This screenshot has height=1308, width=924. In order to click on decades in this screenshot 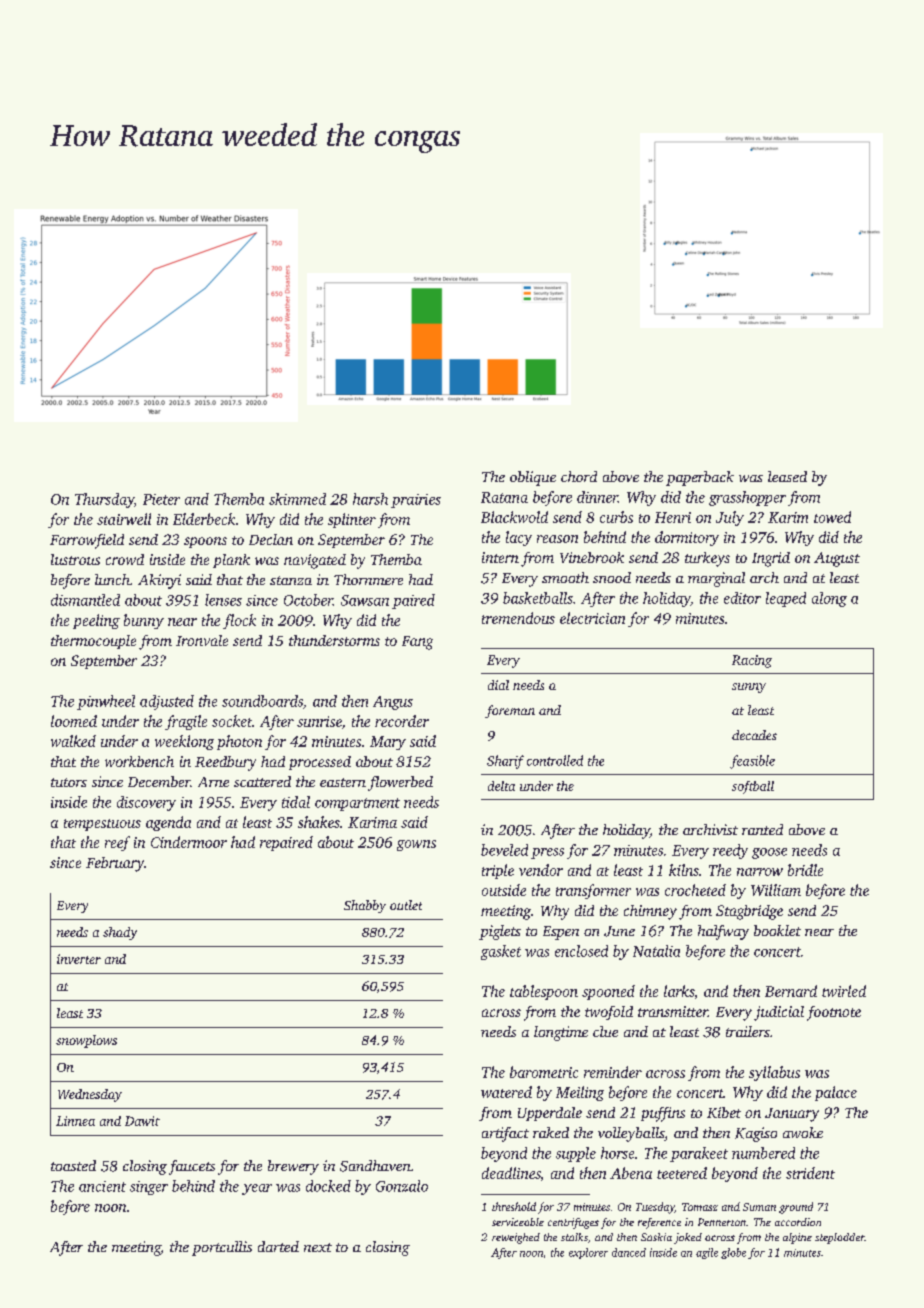, I will do `click(754, 735)`.
